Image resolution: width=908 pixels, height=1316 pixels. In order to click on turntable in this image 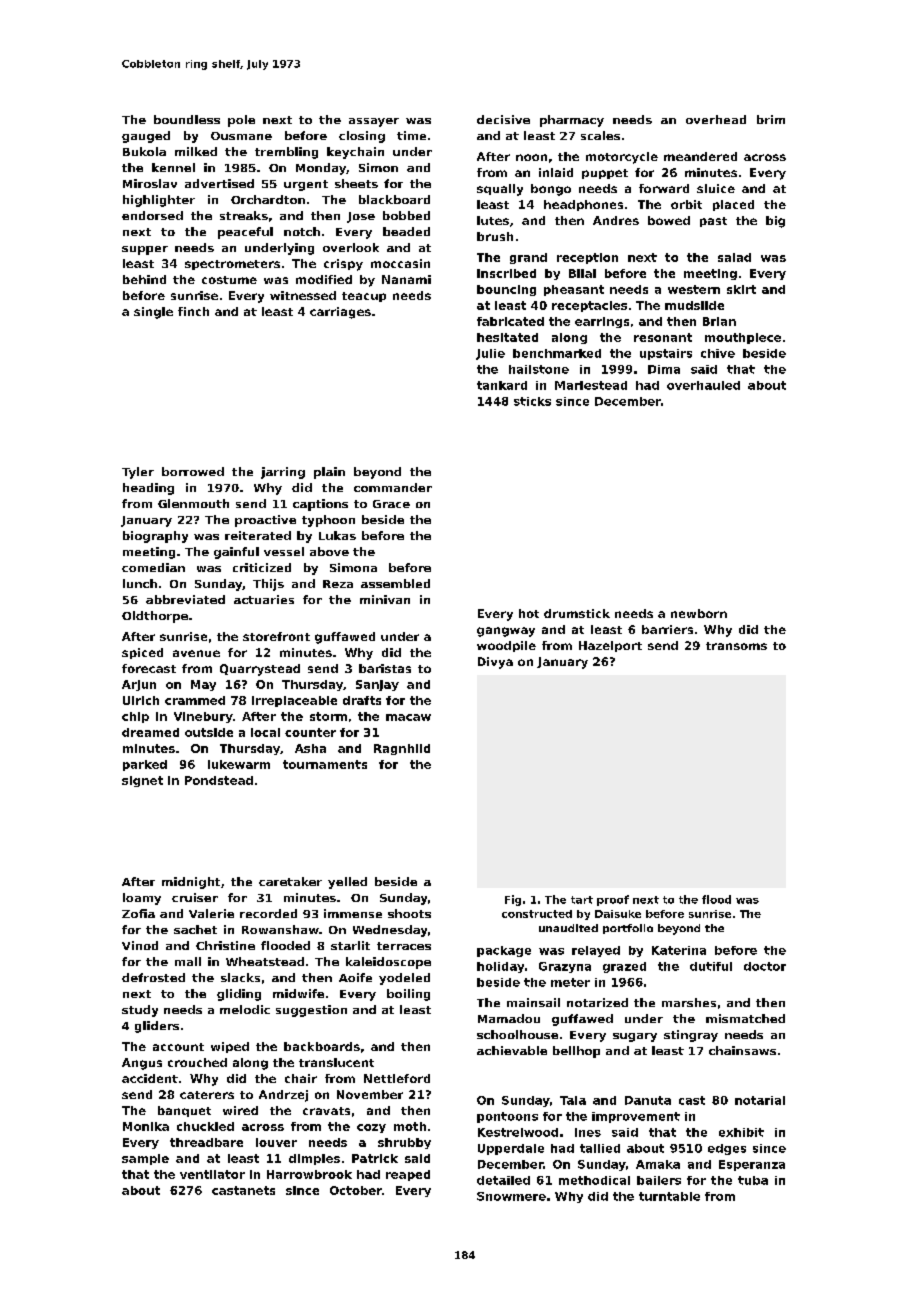, I will do `click(669, 1196)`.
